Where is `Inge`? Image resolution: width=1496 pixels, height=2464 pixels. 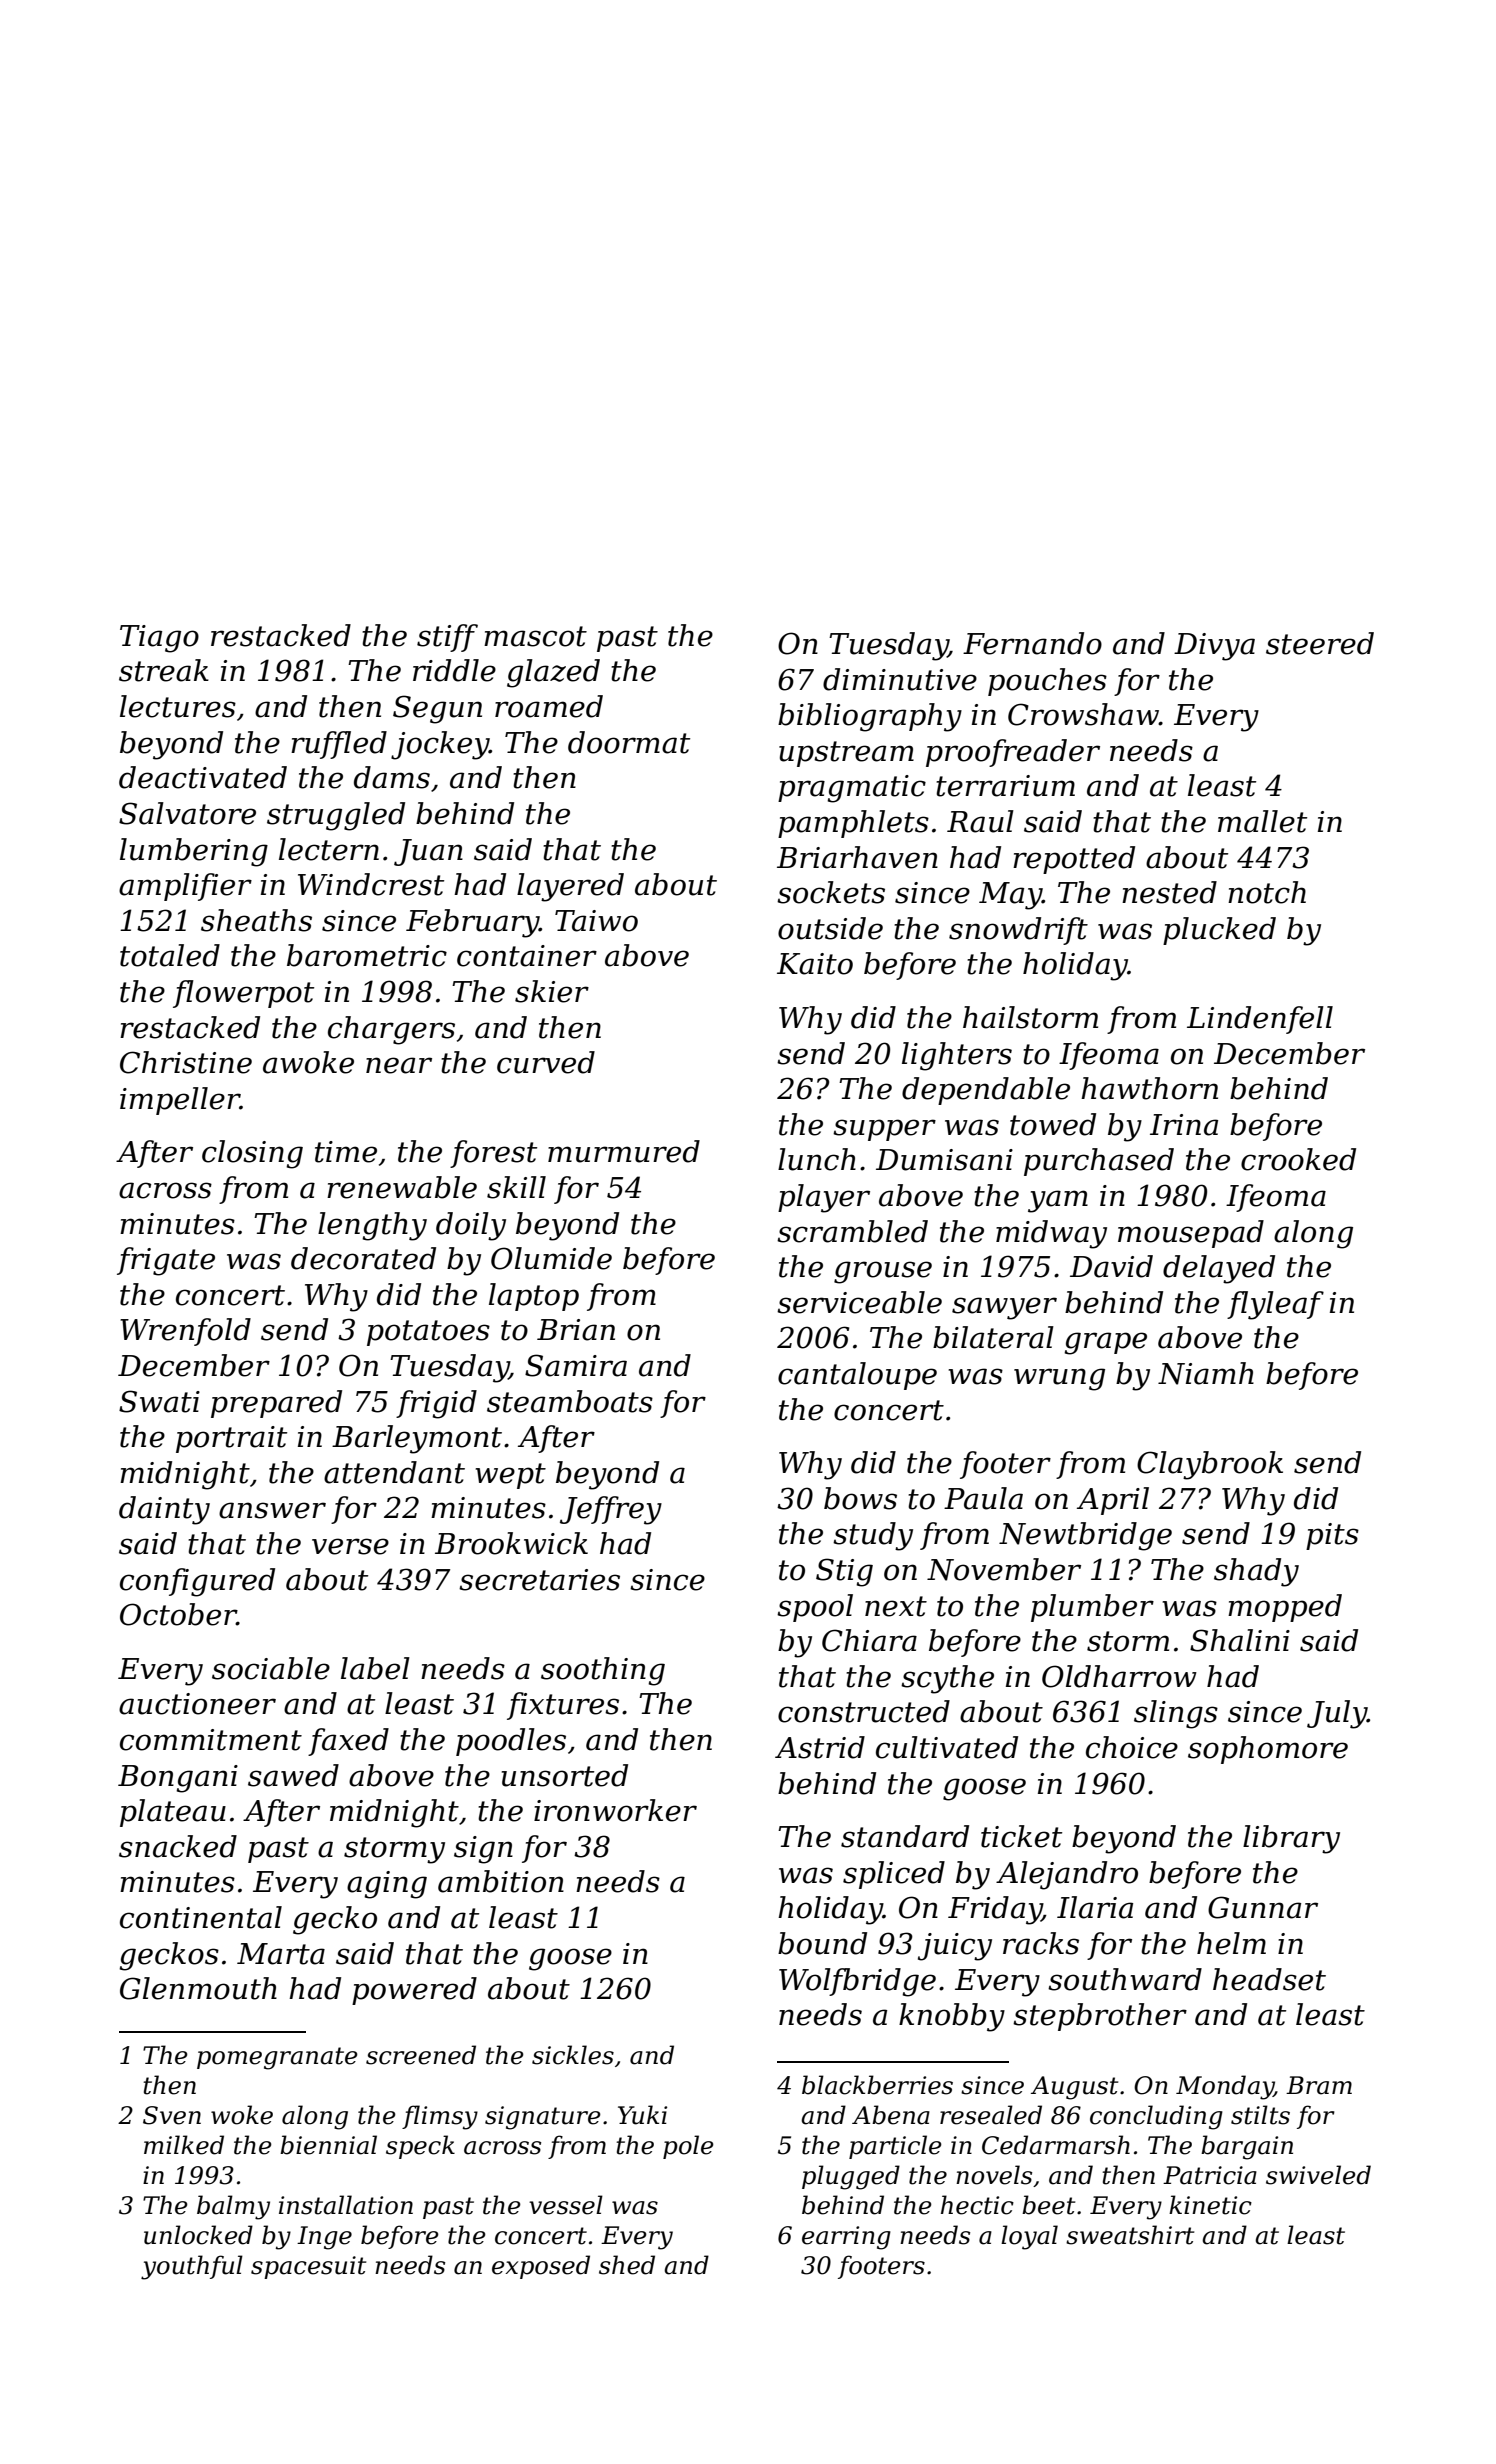
Inge is located at coordinates (324, 2238).
